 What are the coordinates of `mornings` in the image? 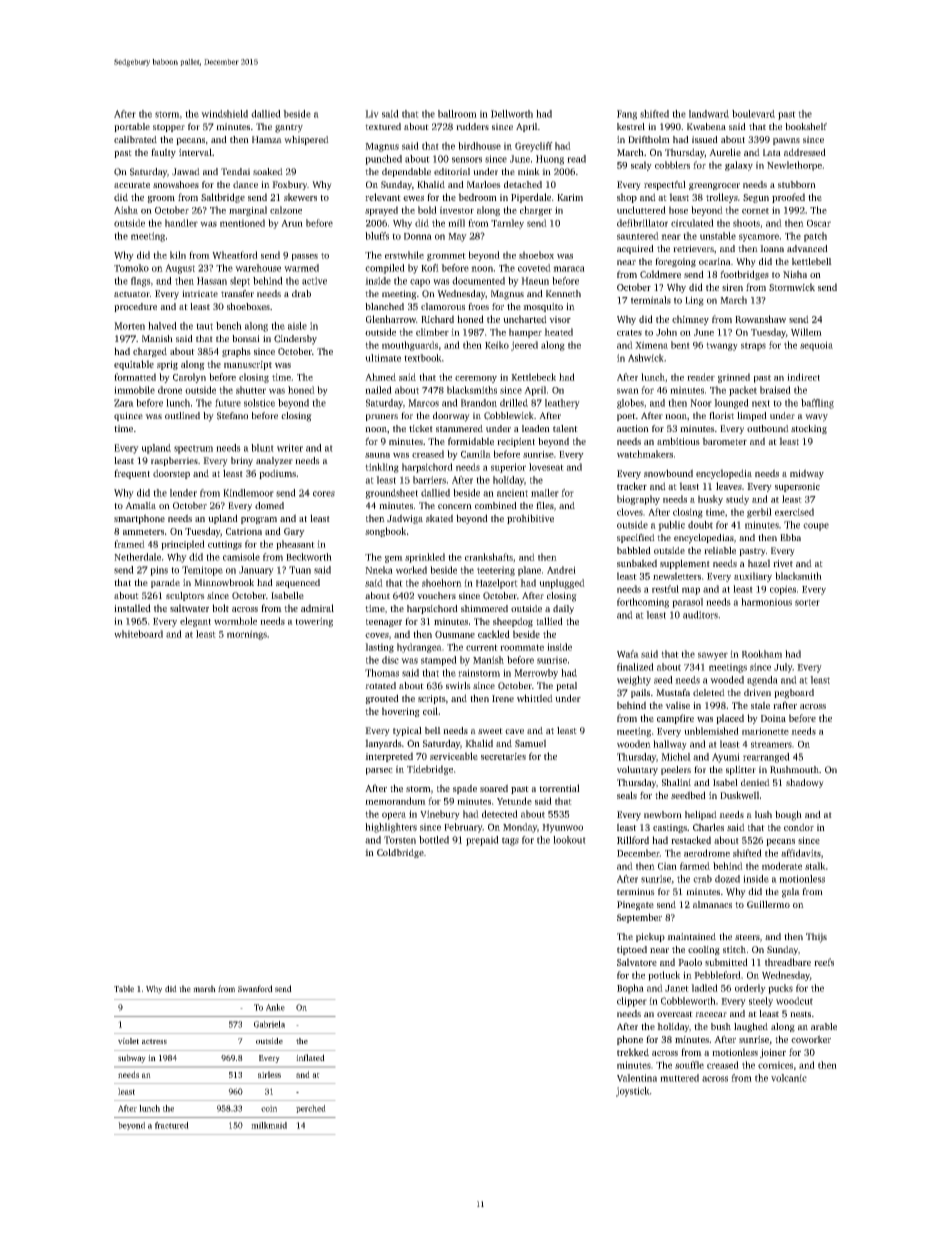 It's located at (247, 635).
